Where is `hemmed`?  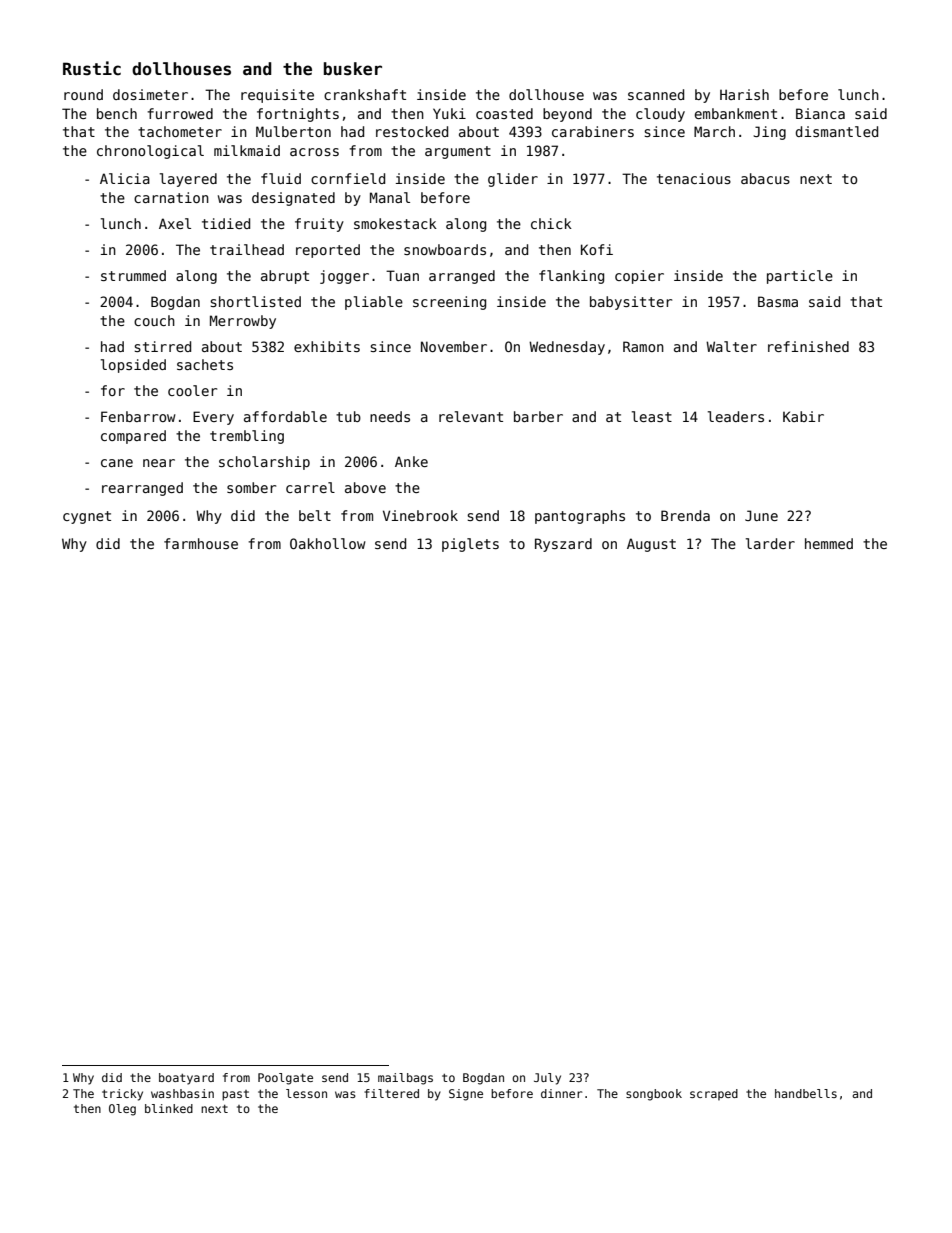
hemmed is located at coordinates (829, 543).
